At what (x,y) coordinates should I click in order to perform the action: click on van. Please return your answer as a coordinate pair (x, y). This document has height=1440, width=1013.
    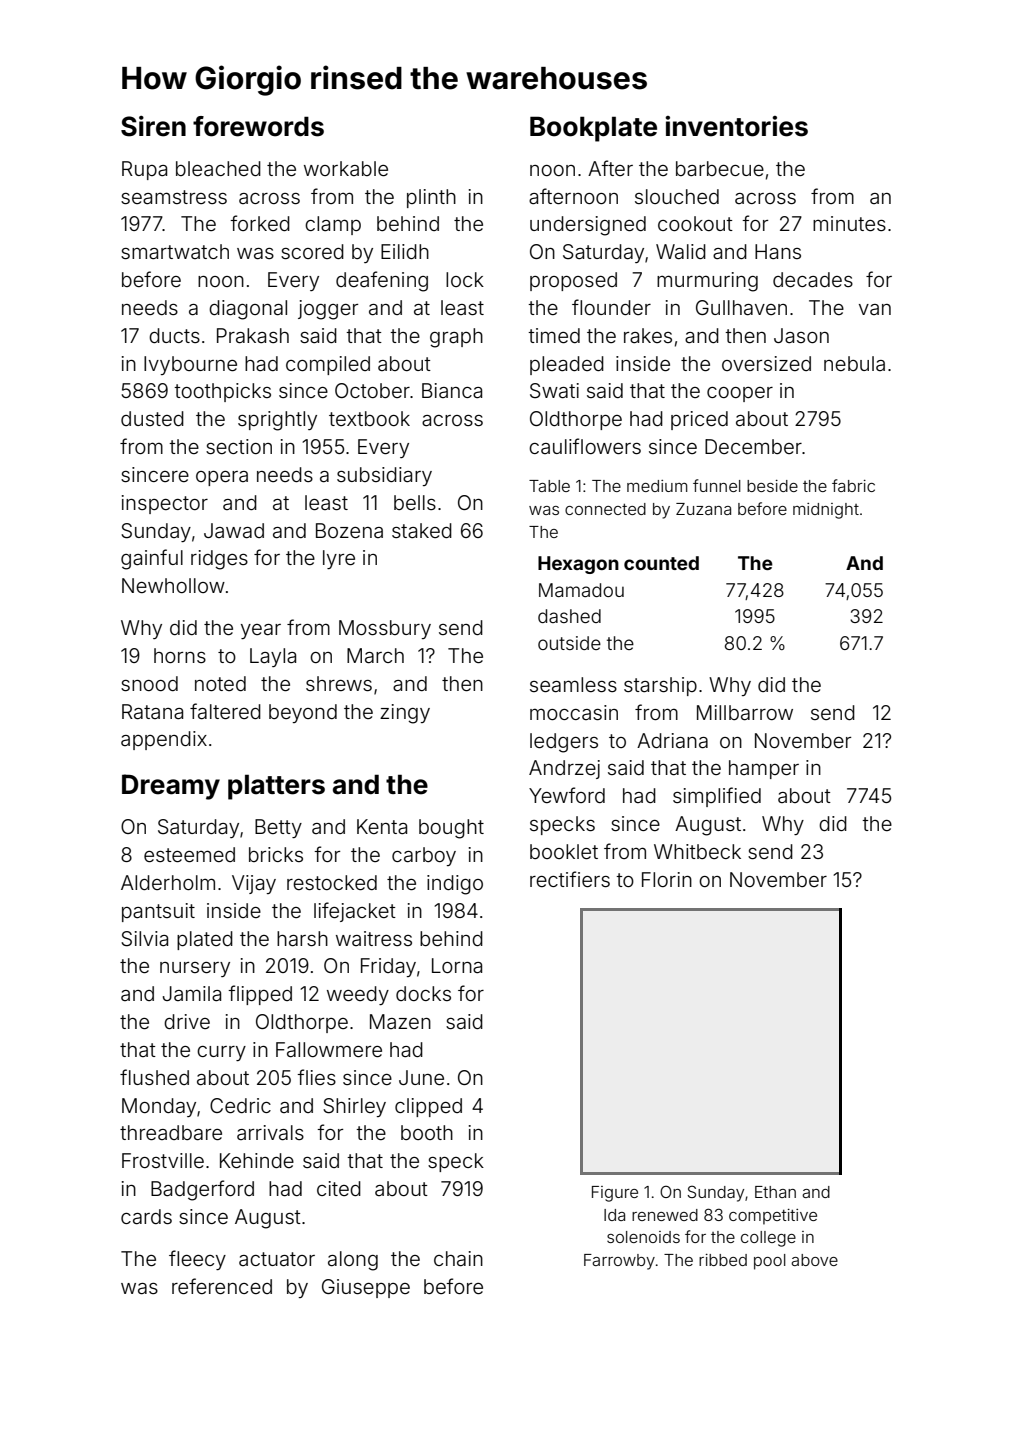
    Looking at the image, I should click on (875, 309).
